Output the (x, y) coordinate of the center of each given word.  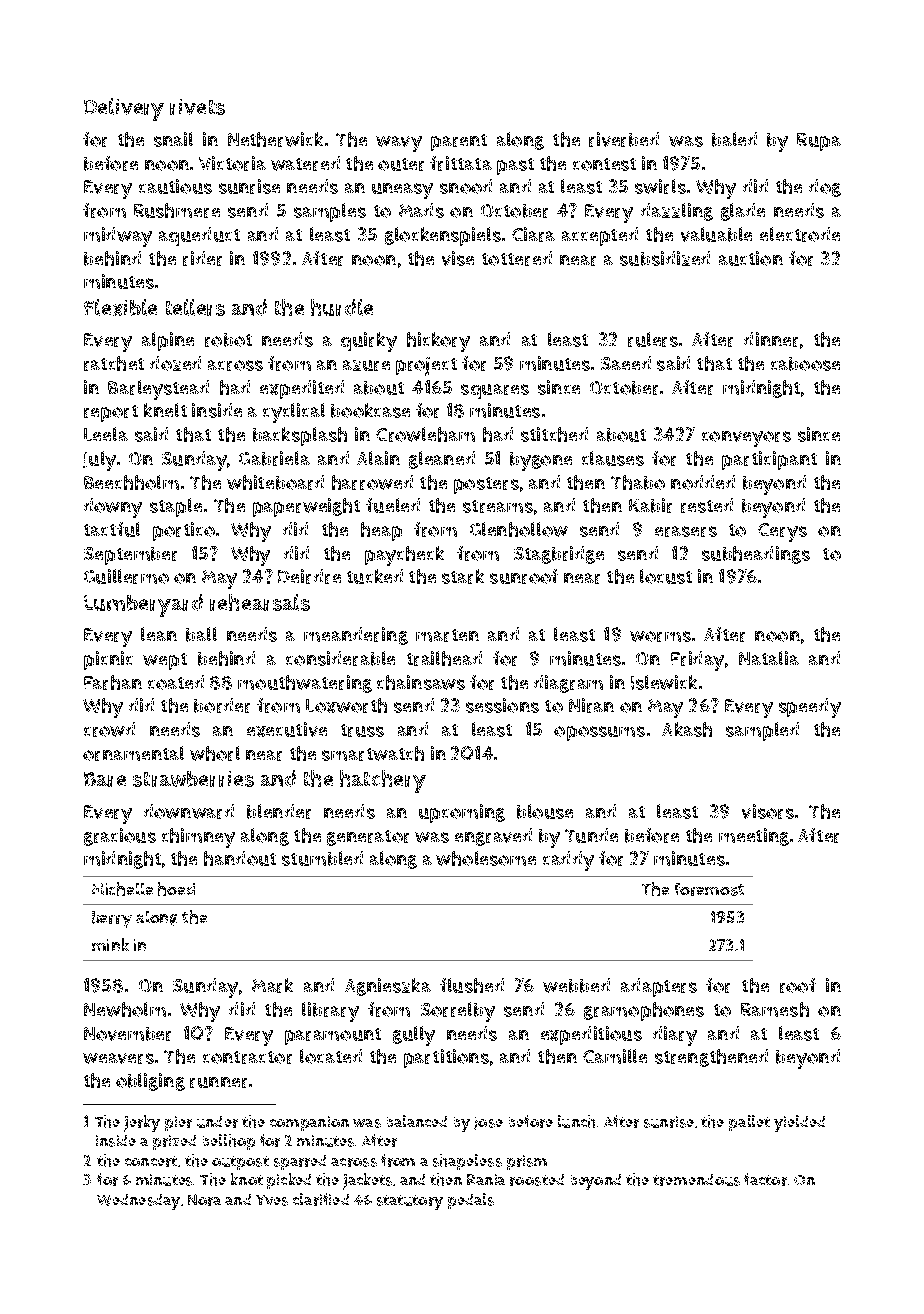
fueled (393, 505)
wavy (399, 144)
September (130, 556)
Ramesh (775, 1009)
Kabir (650, 505)
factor (765, 1179)
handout (240, 858)
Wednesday (138, 1202)
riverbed (624, 139)
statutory (410, 1202)
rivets (197, 107)
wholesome (486, 858)
